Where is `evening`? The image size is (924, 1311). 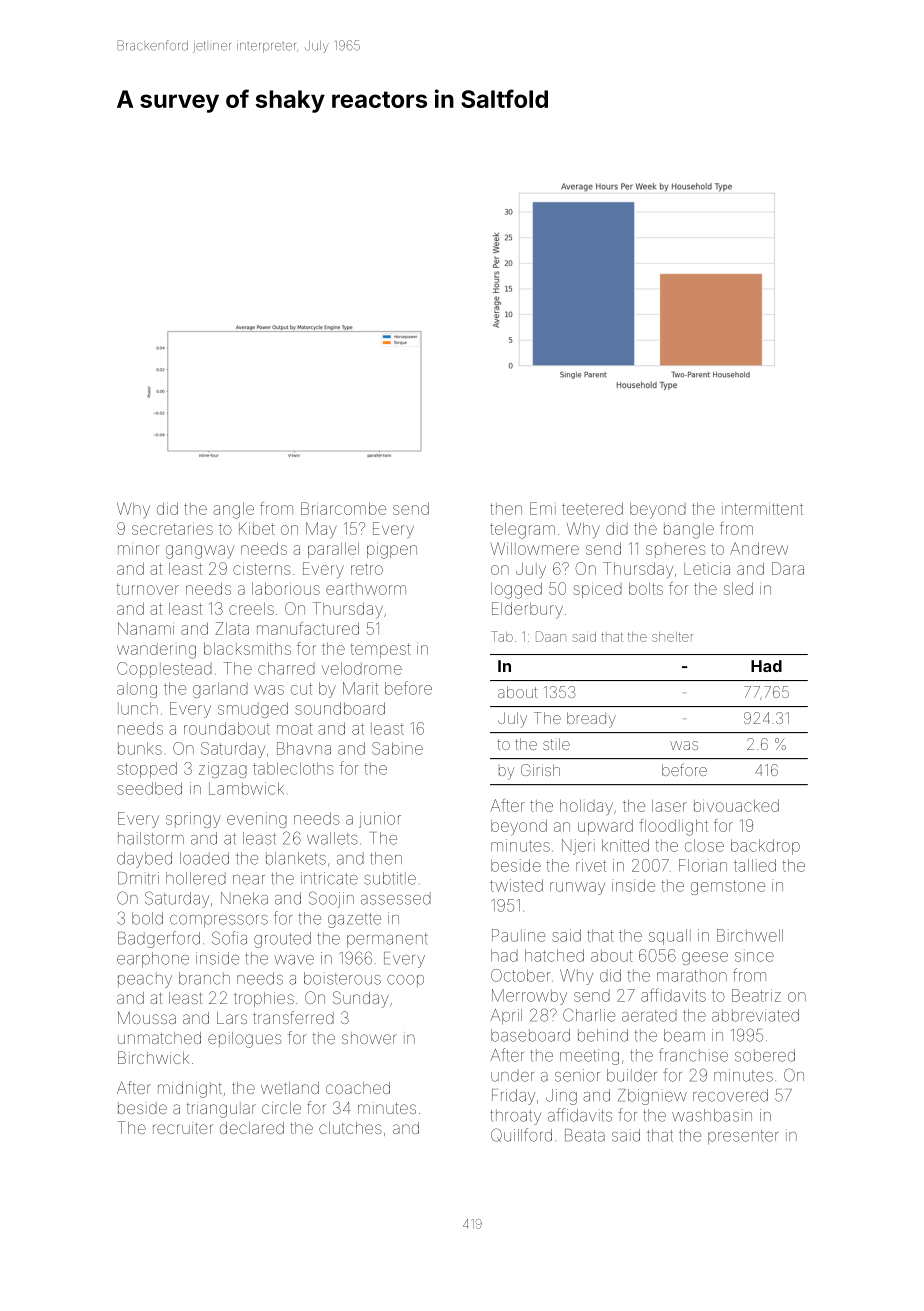 evening is located at coordinates (257, 820).
